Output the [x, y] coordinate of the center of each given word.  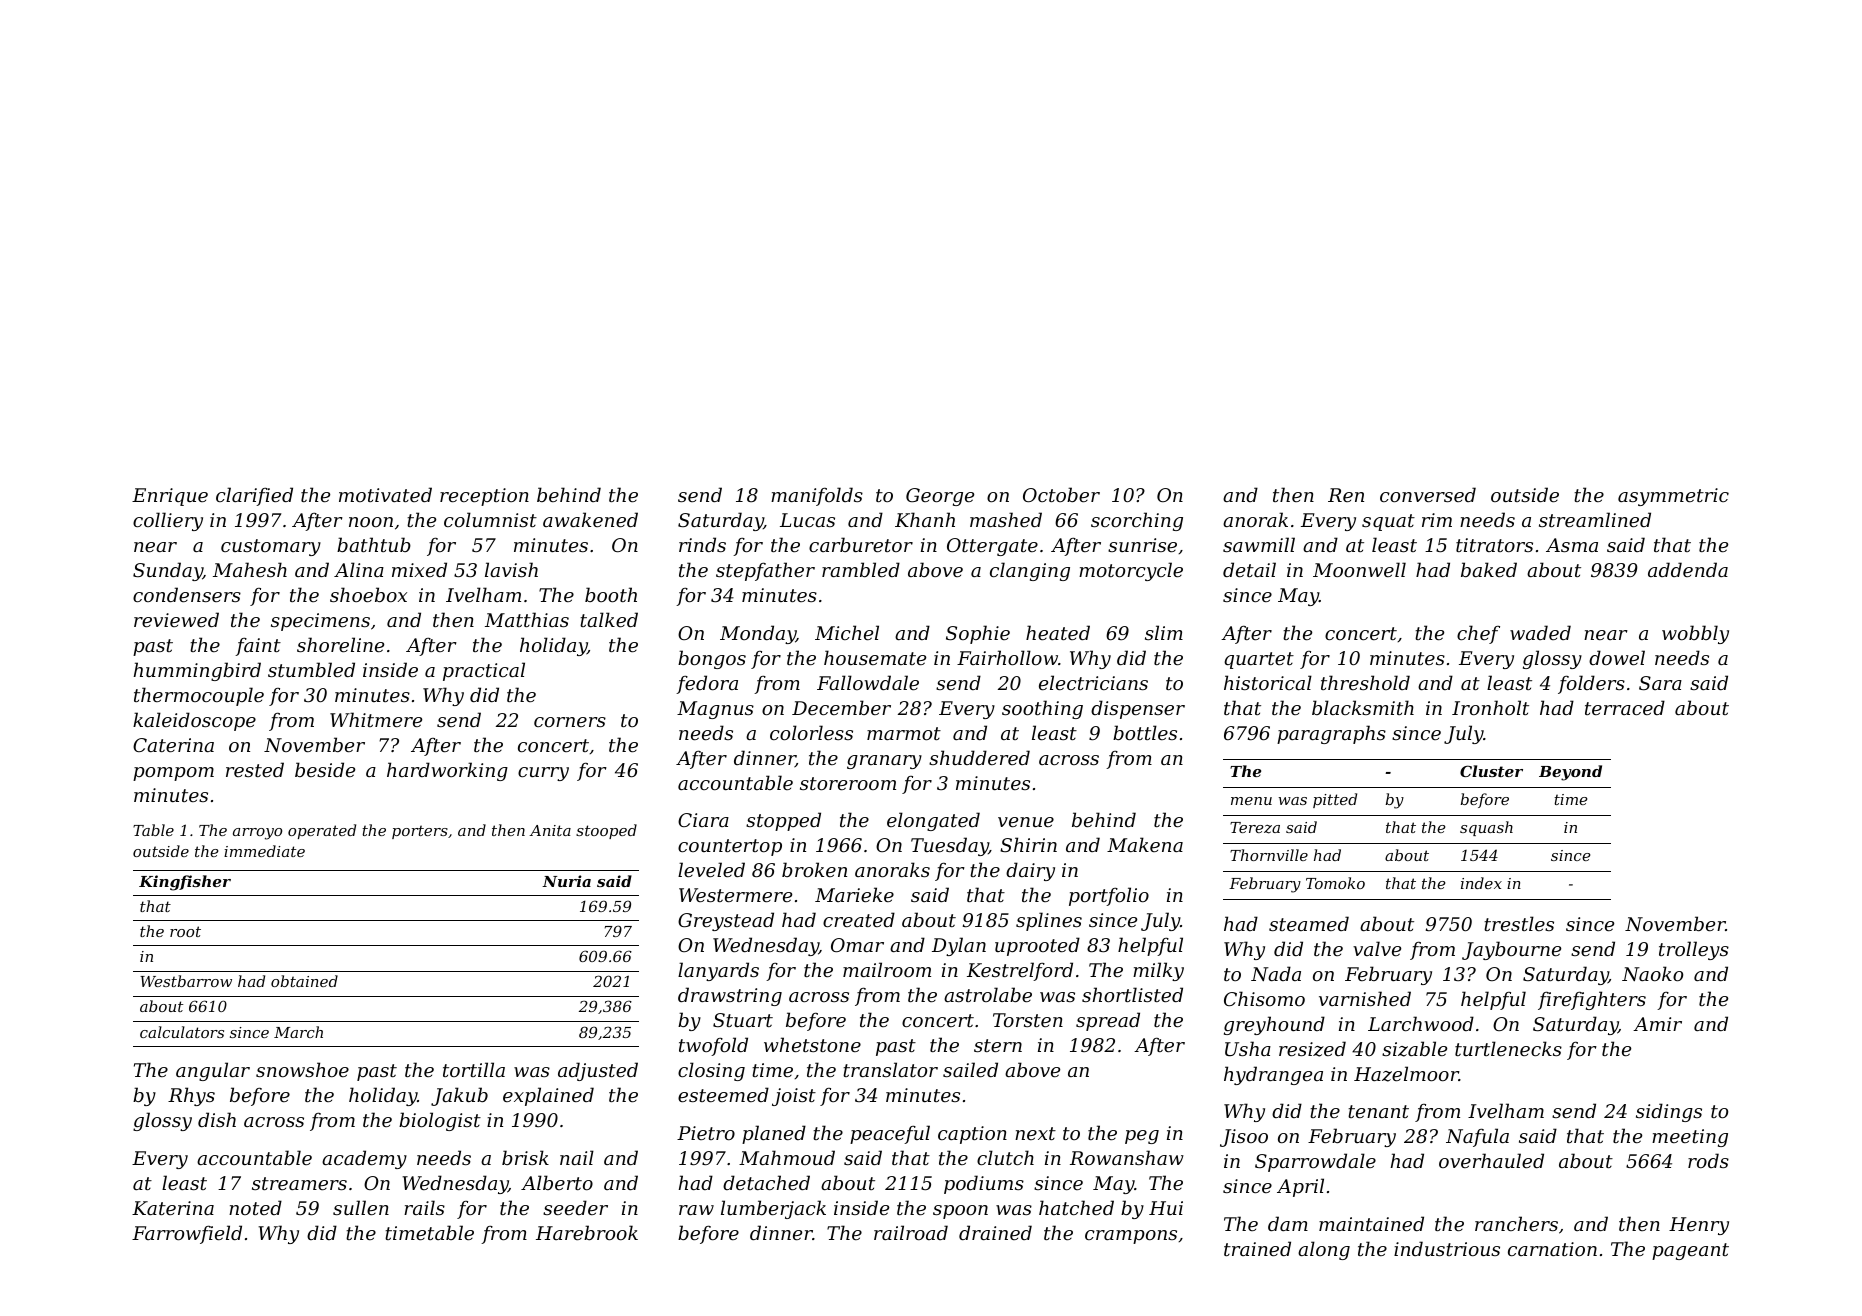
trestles [1519, 923]
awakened [590, 519]
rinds [702, 544]
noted [255, 1207]
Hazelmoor [1406, 1074]
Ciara [703, 820]
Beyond [1570, 773]
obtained [304, 981]
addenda [1688, 569]
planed [774, 1134]
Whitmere [376, 719]
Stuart [743, 1020]
